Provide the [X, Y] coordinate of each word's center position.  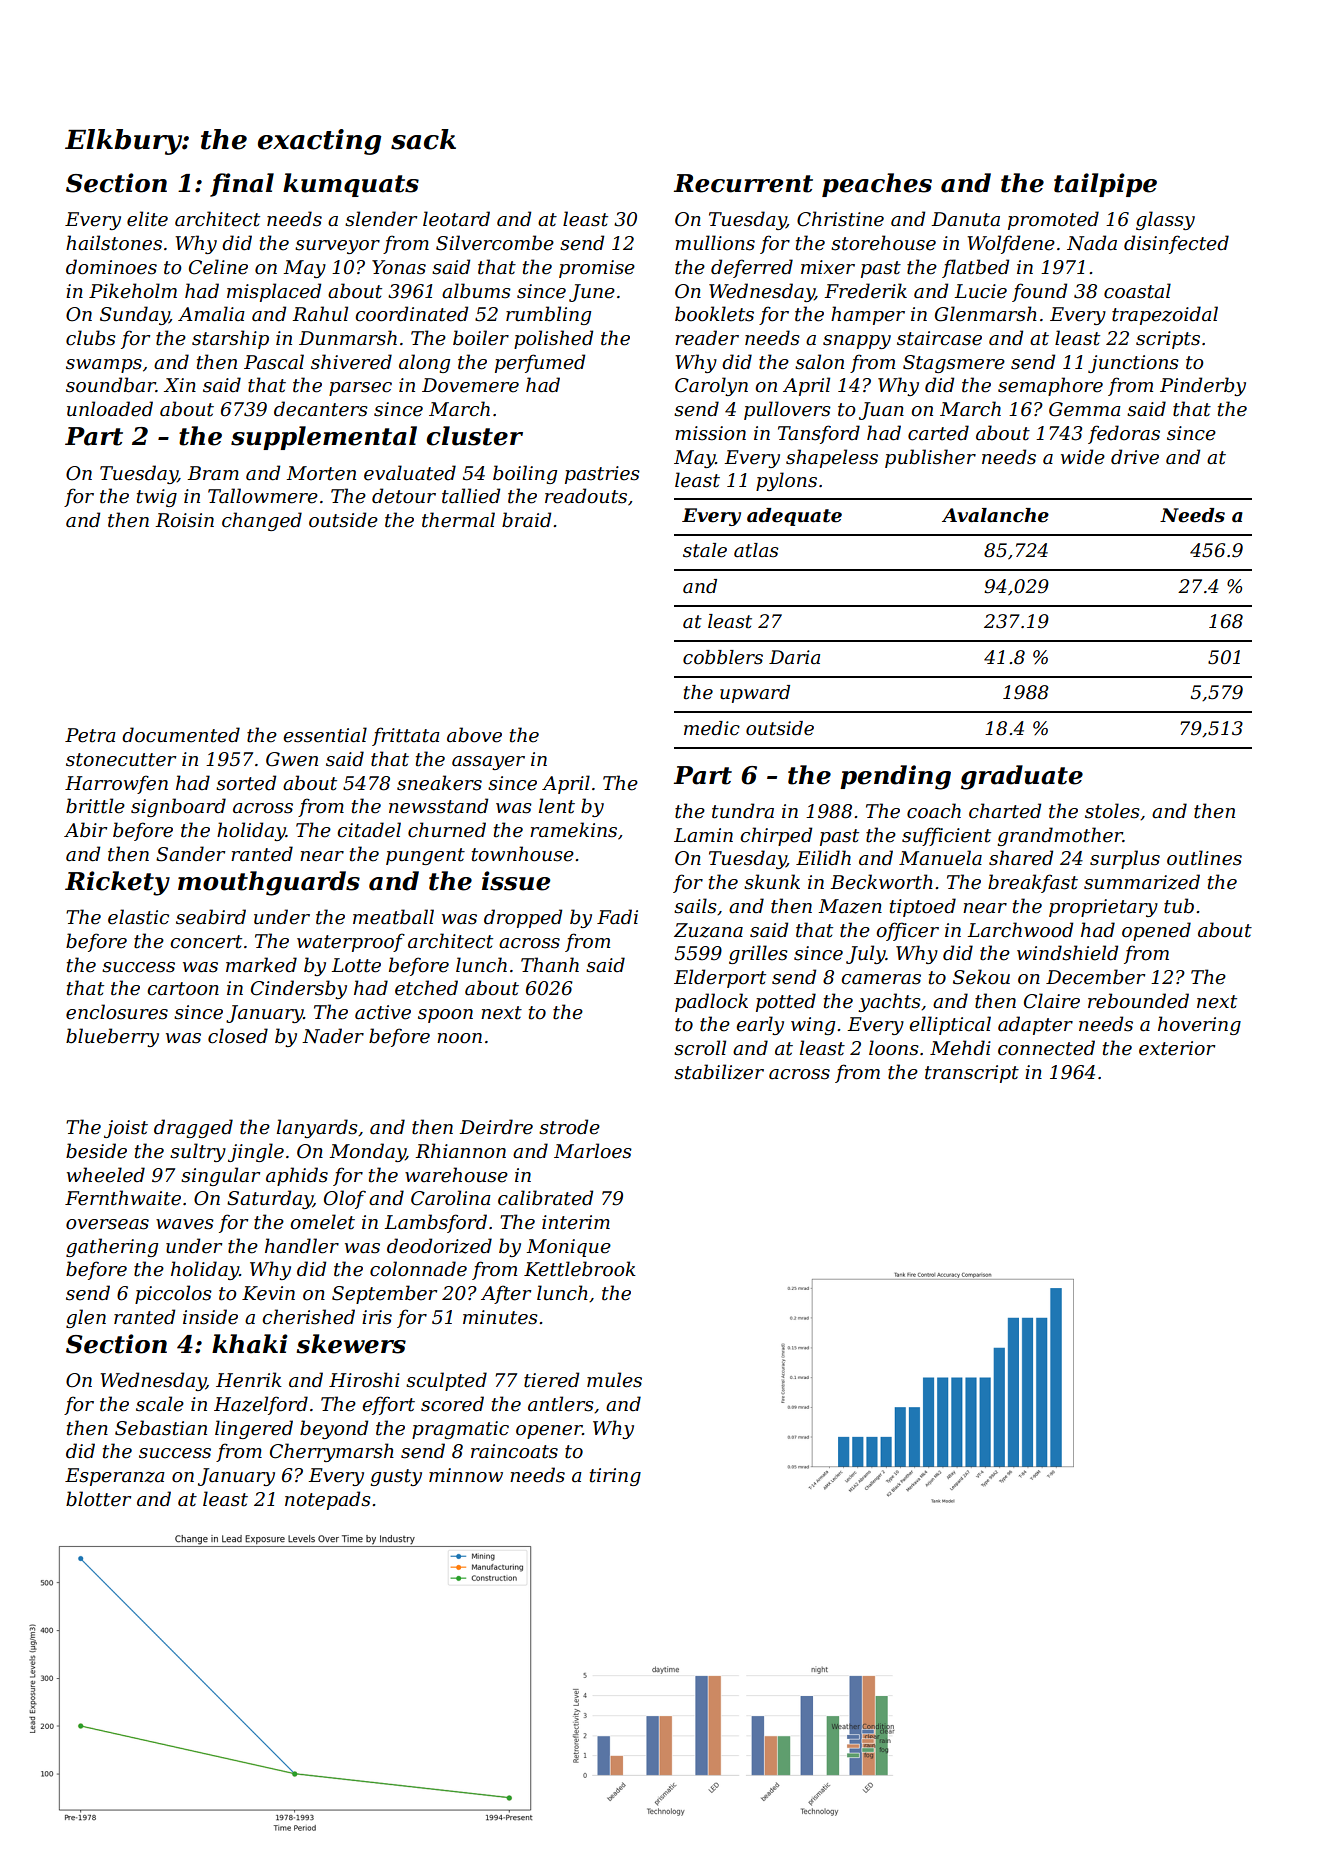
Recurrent [743, 183]
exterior [1177, 1048]
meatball [393, 917]
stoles [1112, 811]
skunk [772, 882]
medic [712, 728]
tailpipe [1105, 185]
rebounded [1138, 1001]
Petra [90, 735]
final [242, 185]
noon [459, 1038]
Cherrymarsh [332, 1452]
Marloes [593, 1151]
